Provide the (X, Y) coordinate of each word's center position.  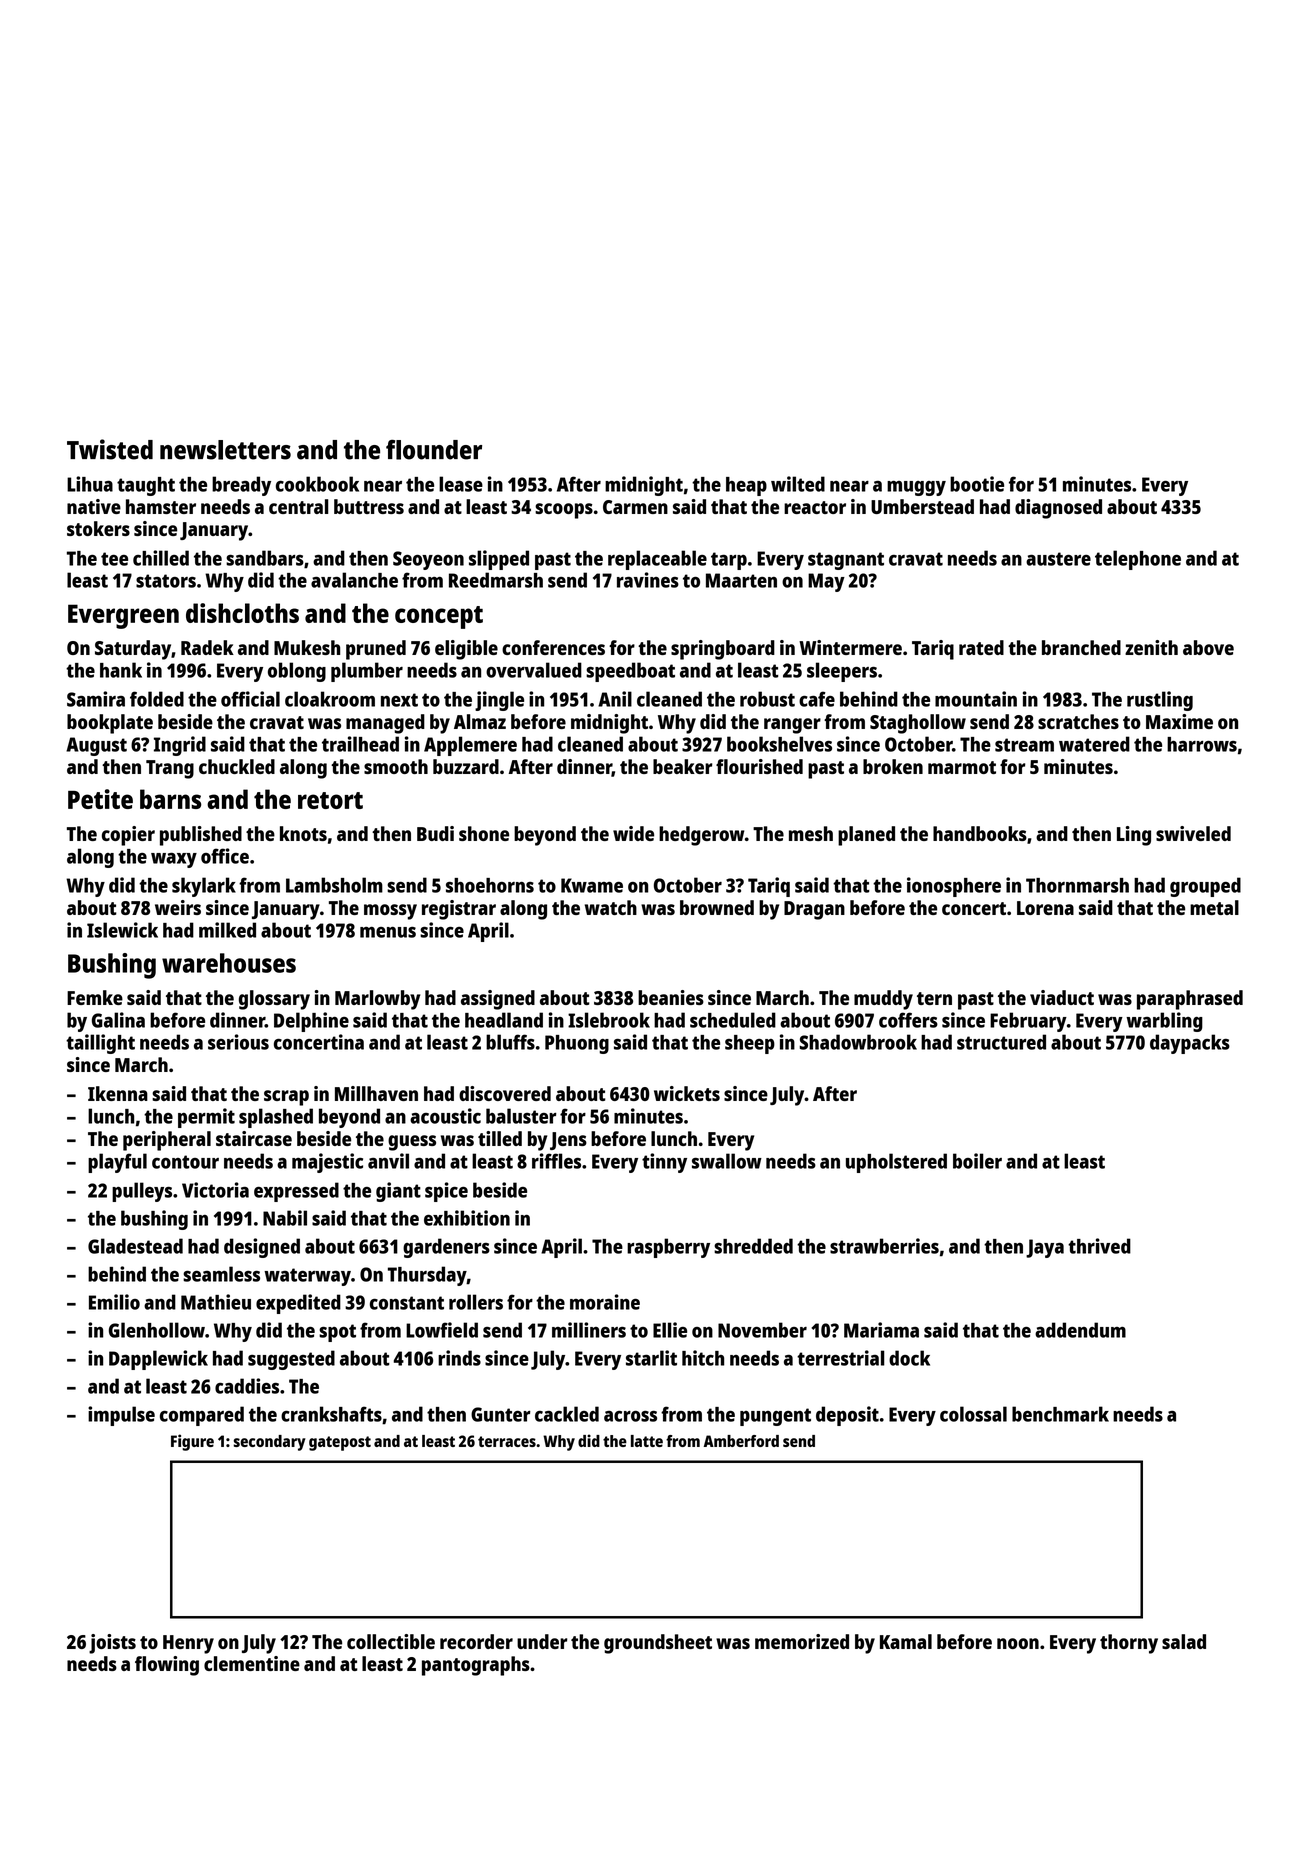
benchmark (1060, 1414)
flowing (167, 1666)
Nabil (285, 1218)
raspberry (668, 1248)
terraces (507, 1441)
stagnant (846, 561)
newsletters (225, 450)
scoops (564, 511)
